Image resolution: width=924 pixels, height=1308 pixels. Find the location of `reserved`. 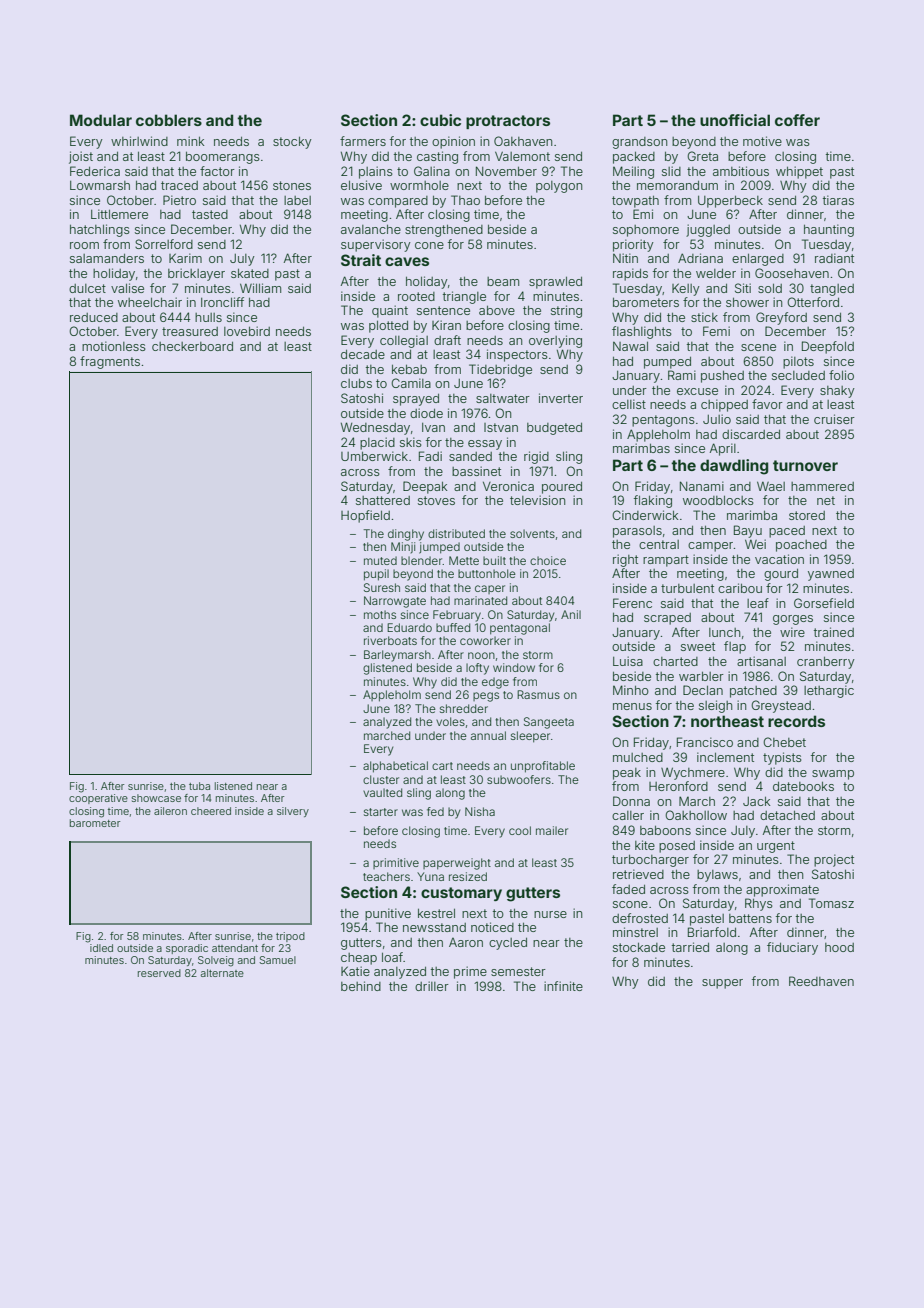

reserved is located at coordinates (159, 973).
